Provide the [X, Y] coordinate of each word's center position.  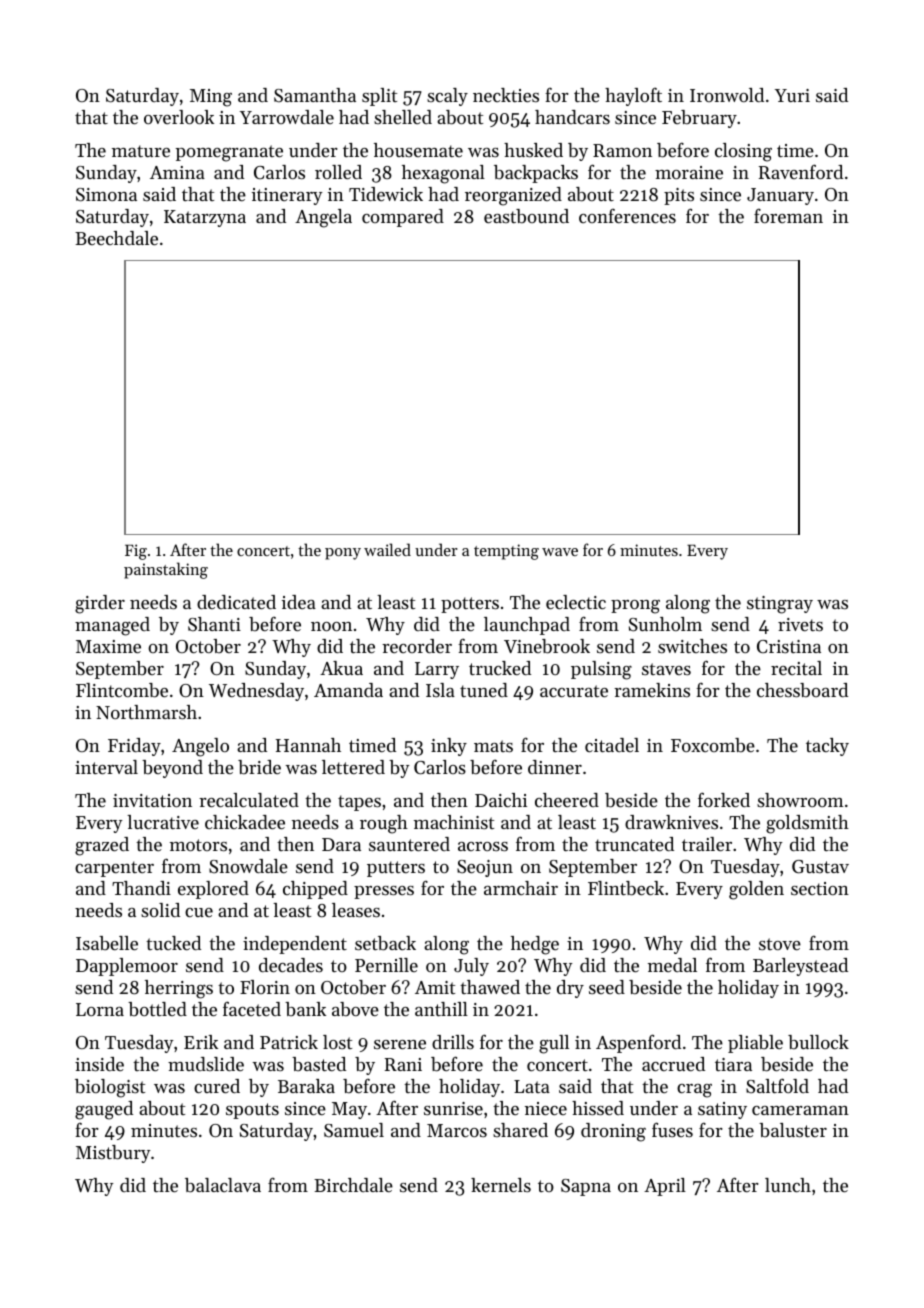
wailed [387, 549]
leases [356, 910]
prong [635, 607]
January [780, 196]
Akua [341, 668]
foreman [788, 215]
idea [299, 602]
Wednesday [256, 692]
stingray [780, 605]
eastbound [526, 216]
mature [141, 151]
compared [403, 218]
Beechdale [116, 238]
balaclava [223, 1185]
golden [756, 890]
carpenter [114, 869]
